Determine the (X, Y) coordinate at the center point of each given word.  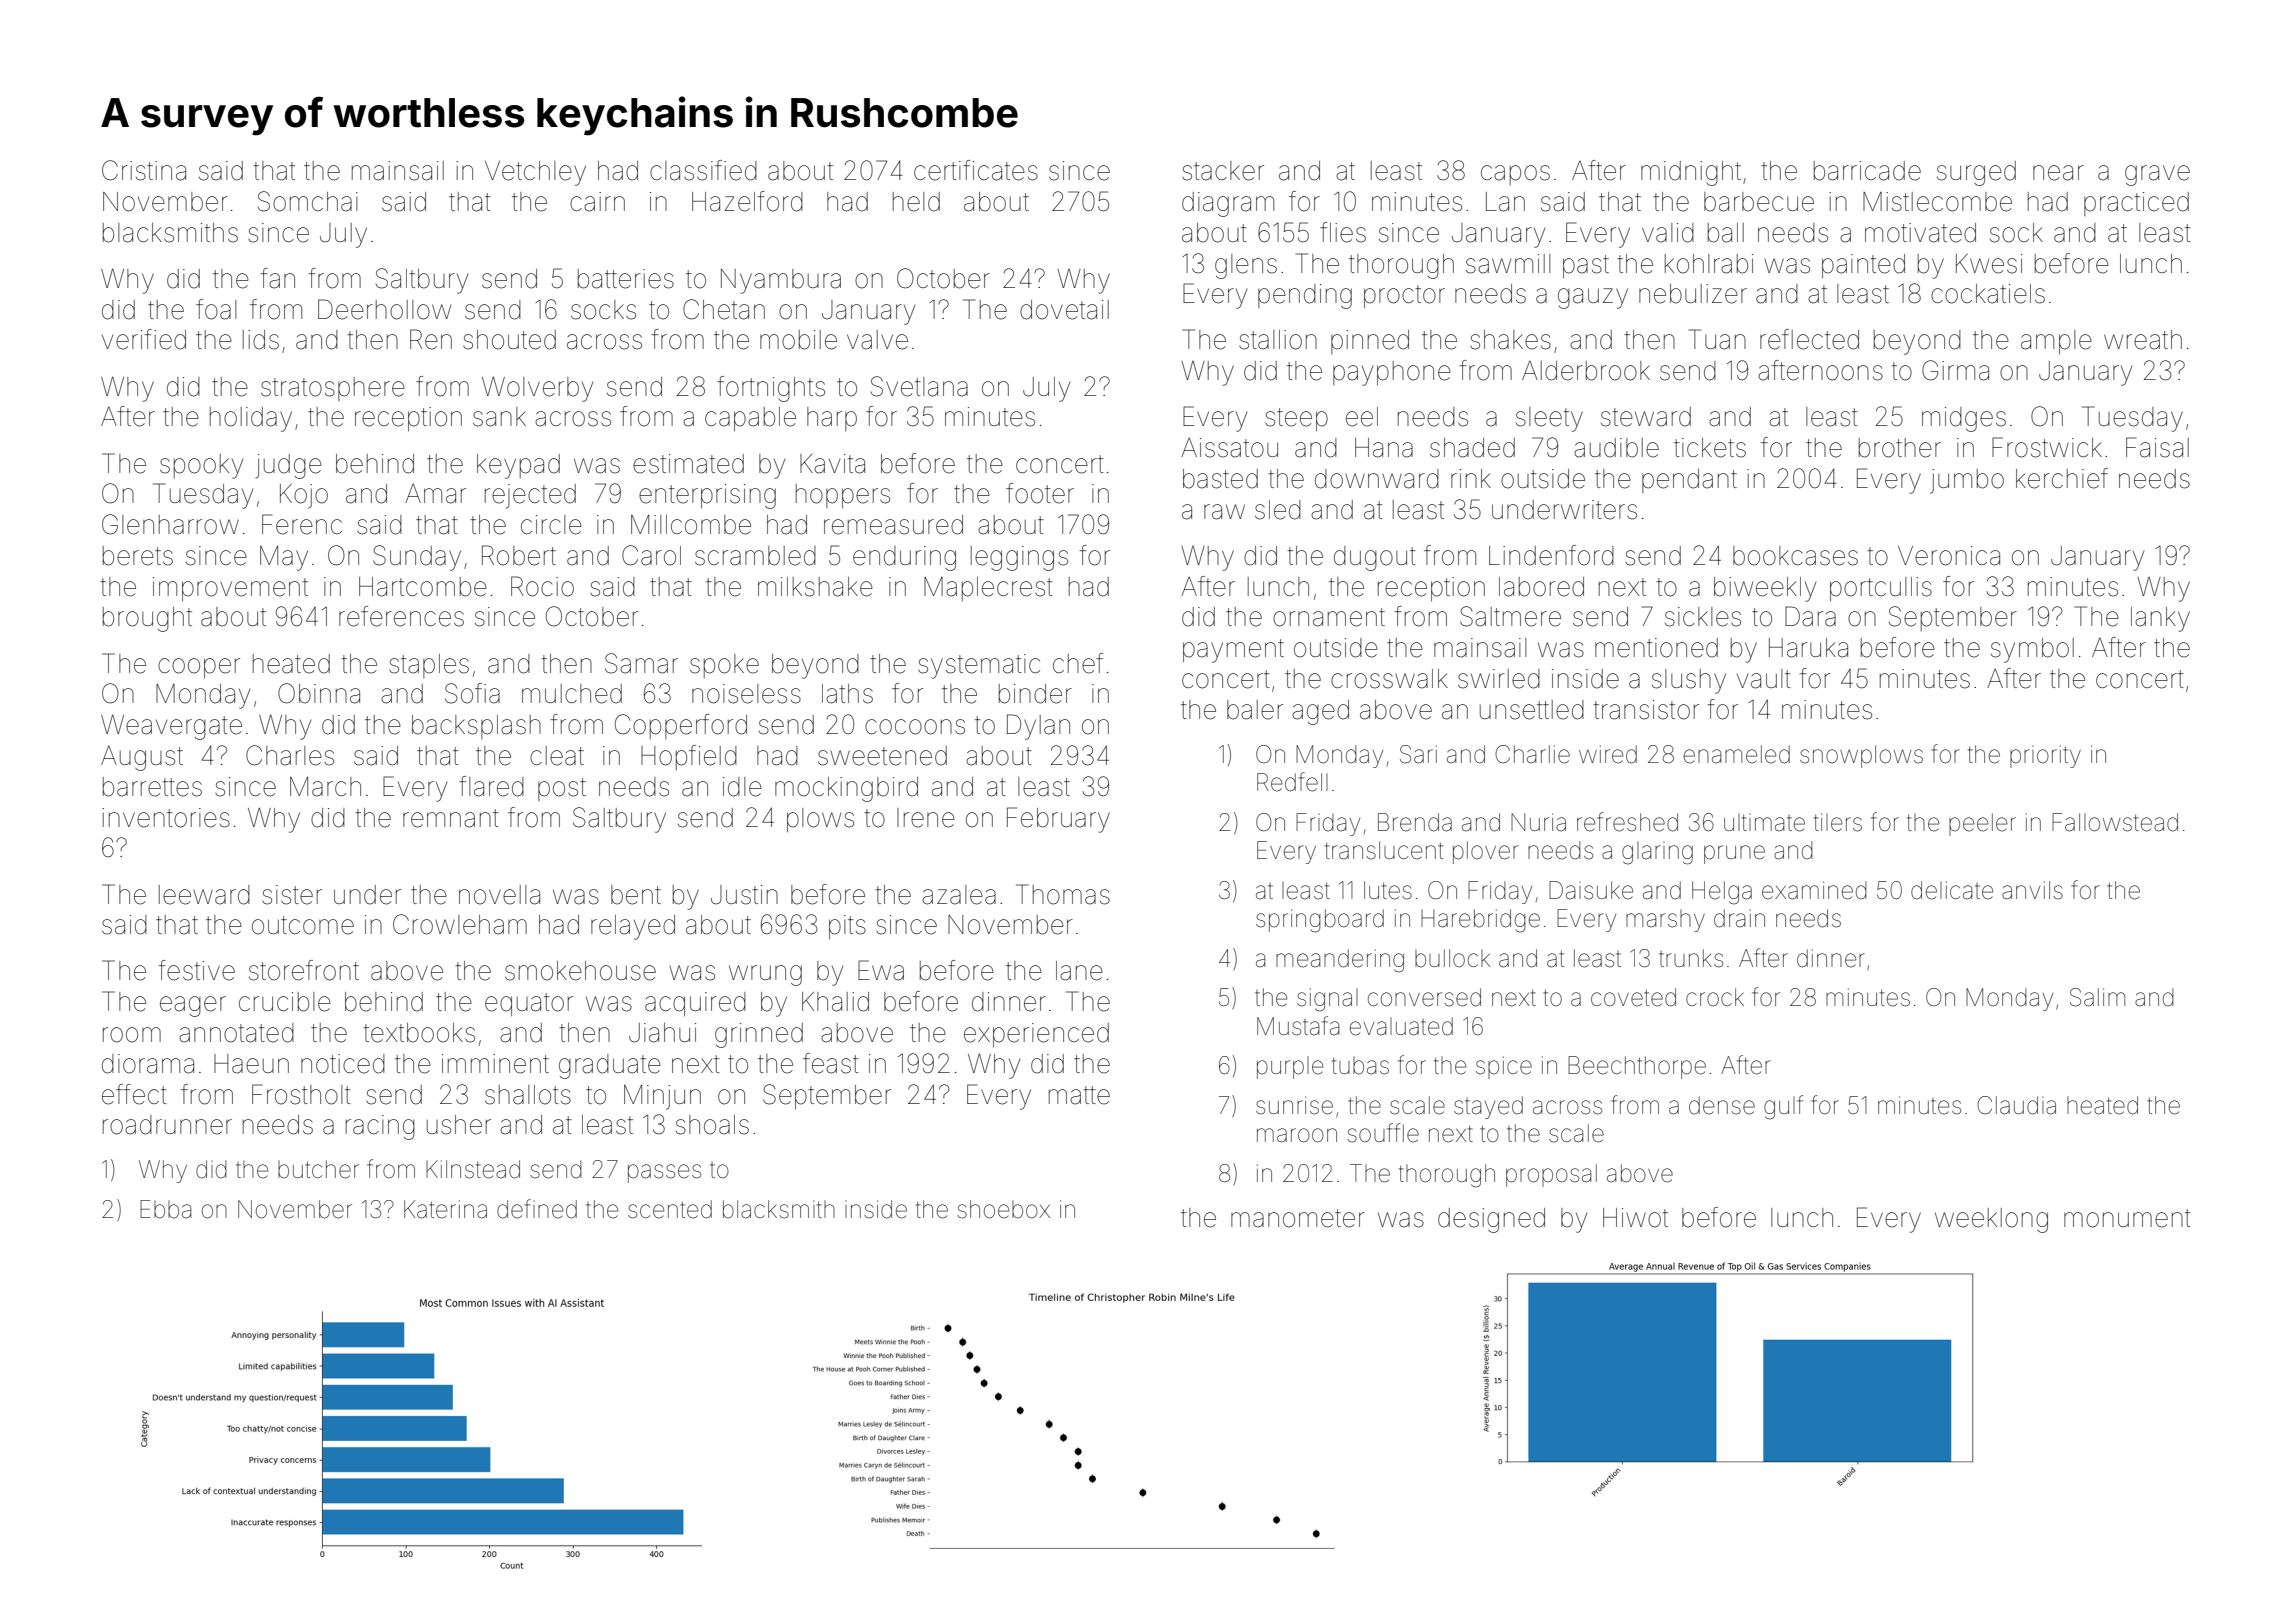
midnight (1691, 173)
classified (703, 170)
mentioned (1656, 648)
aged (1320, 712)
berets (138, 556)
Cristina (144, 170)
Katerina (445, 1209)
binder (1035, 694)
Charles (290, 755)
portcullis (1881, 589)
